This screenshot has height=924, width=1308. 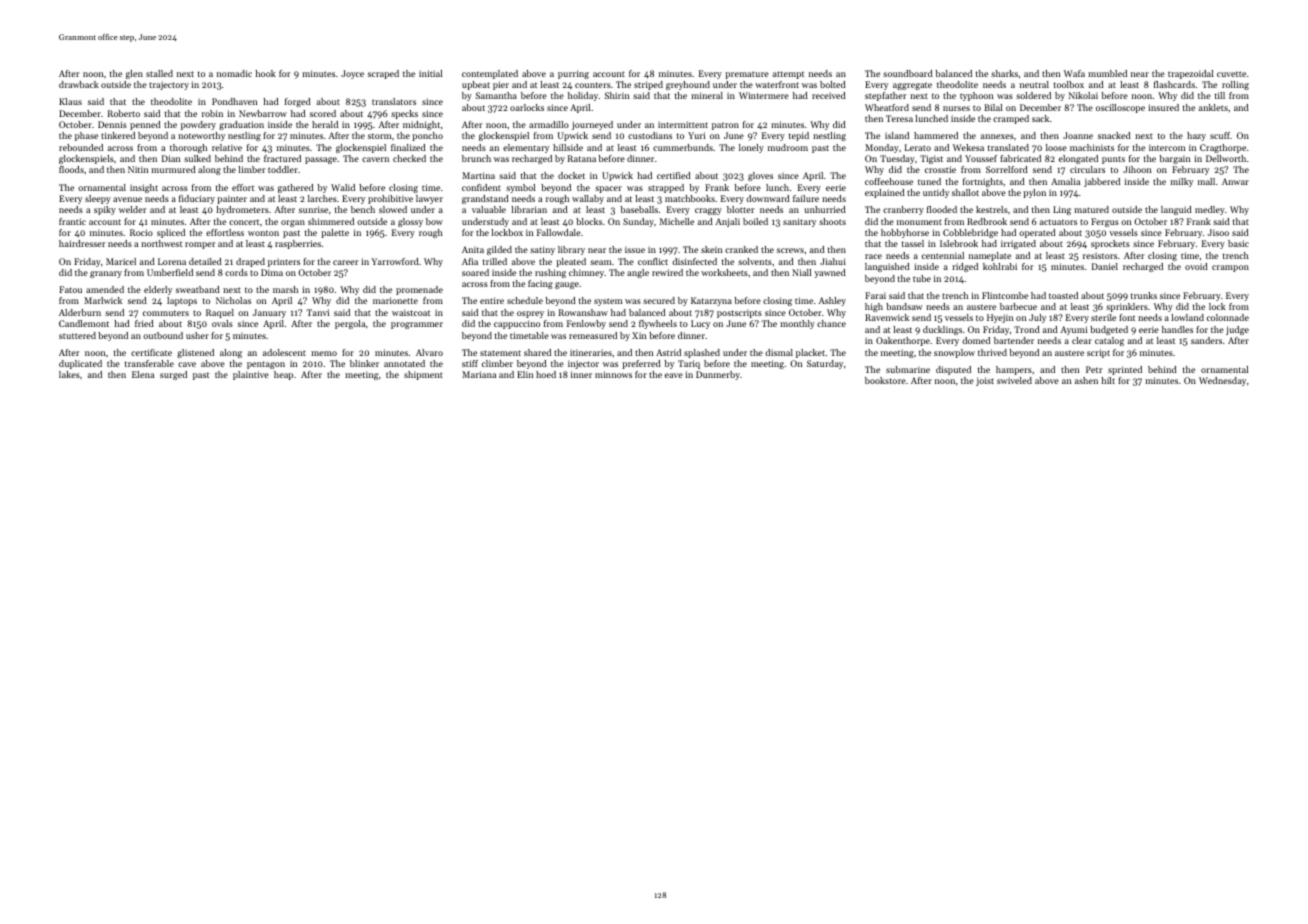 I want to click on Wednesday, so click(x=1222, y=381).
